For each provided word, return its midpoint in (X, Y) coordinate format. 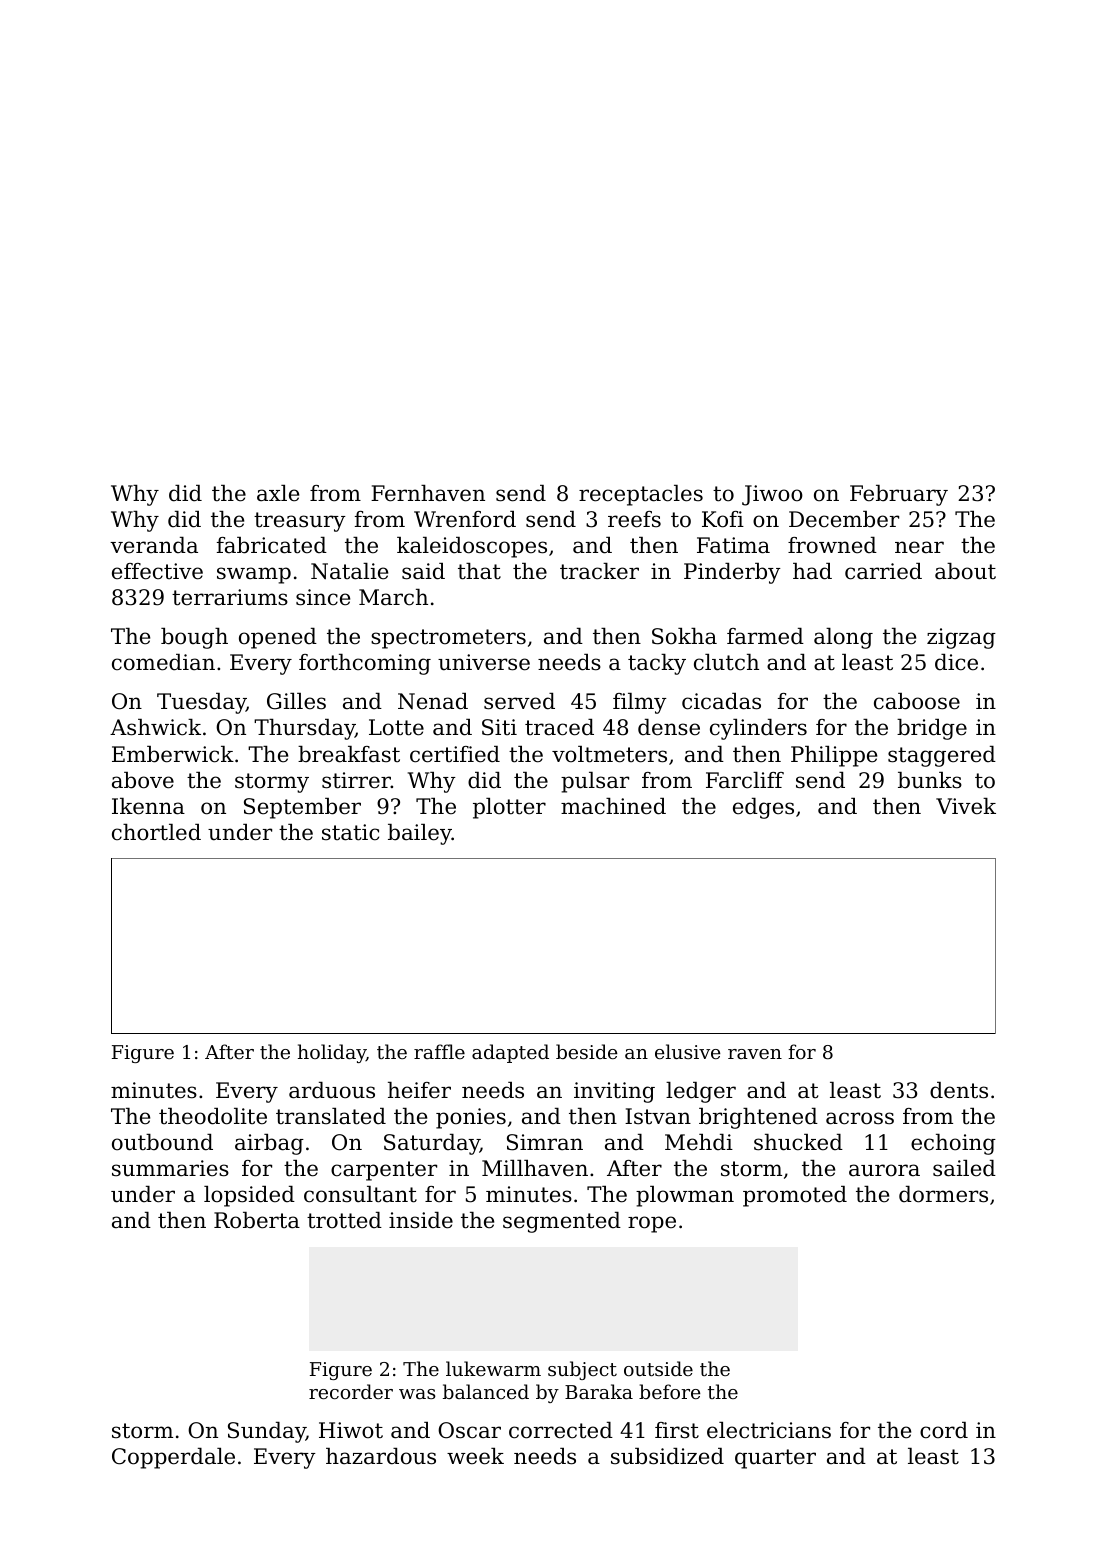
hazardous (381, 1456)
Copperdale (173, 1458)
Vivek (966, 806)
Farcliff (745, 780)
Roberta (257, 1220)
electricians (769, 1430)
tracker (599, 571)
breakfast (349, 754)
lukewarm (493, 1368)
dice (956, 662)
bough (194, 638)
